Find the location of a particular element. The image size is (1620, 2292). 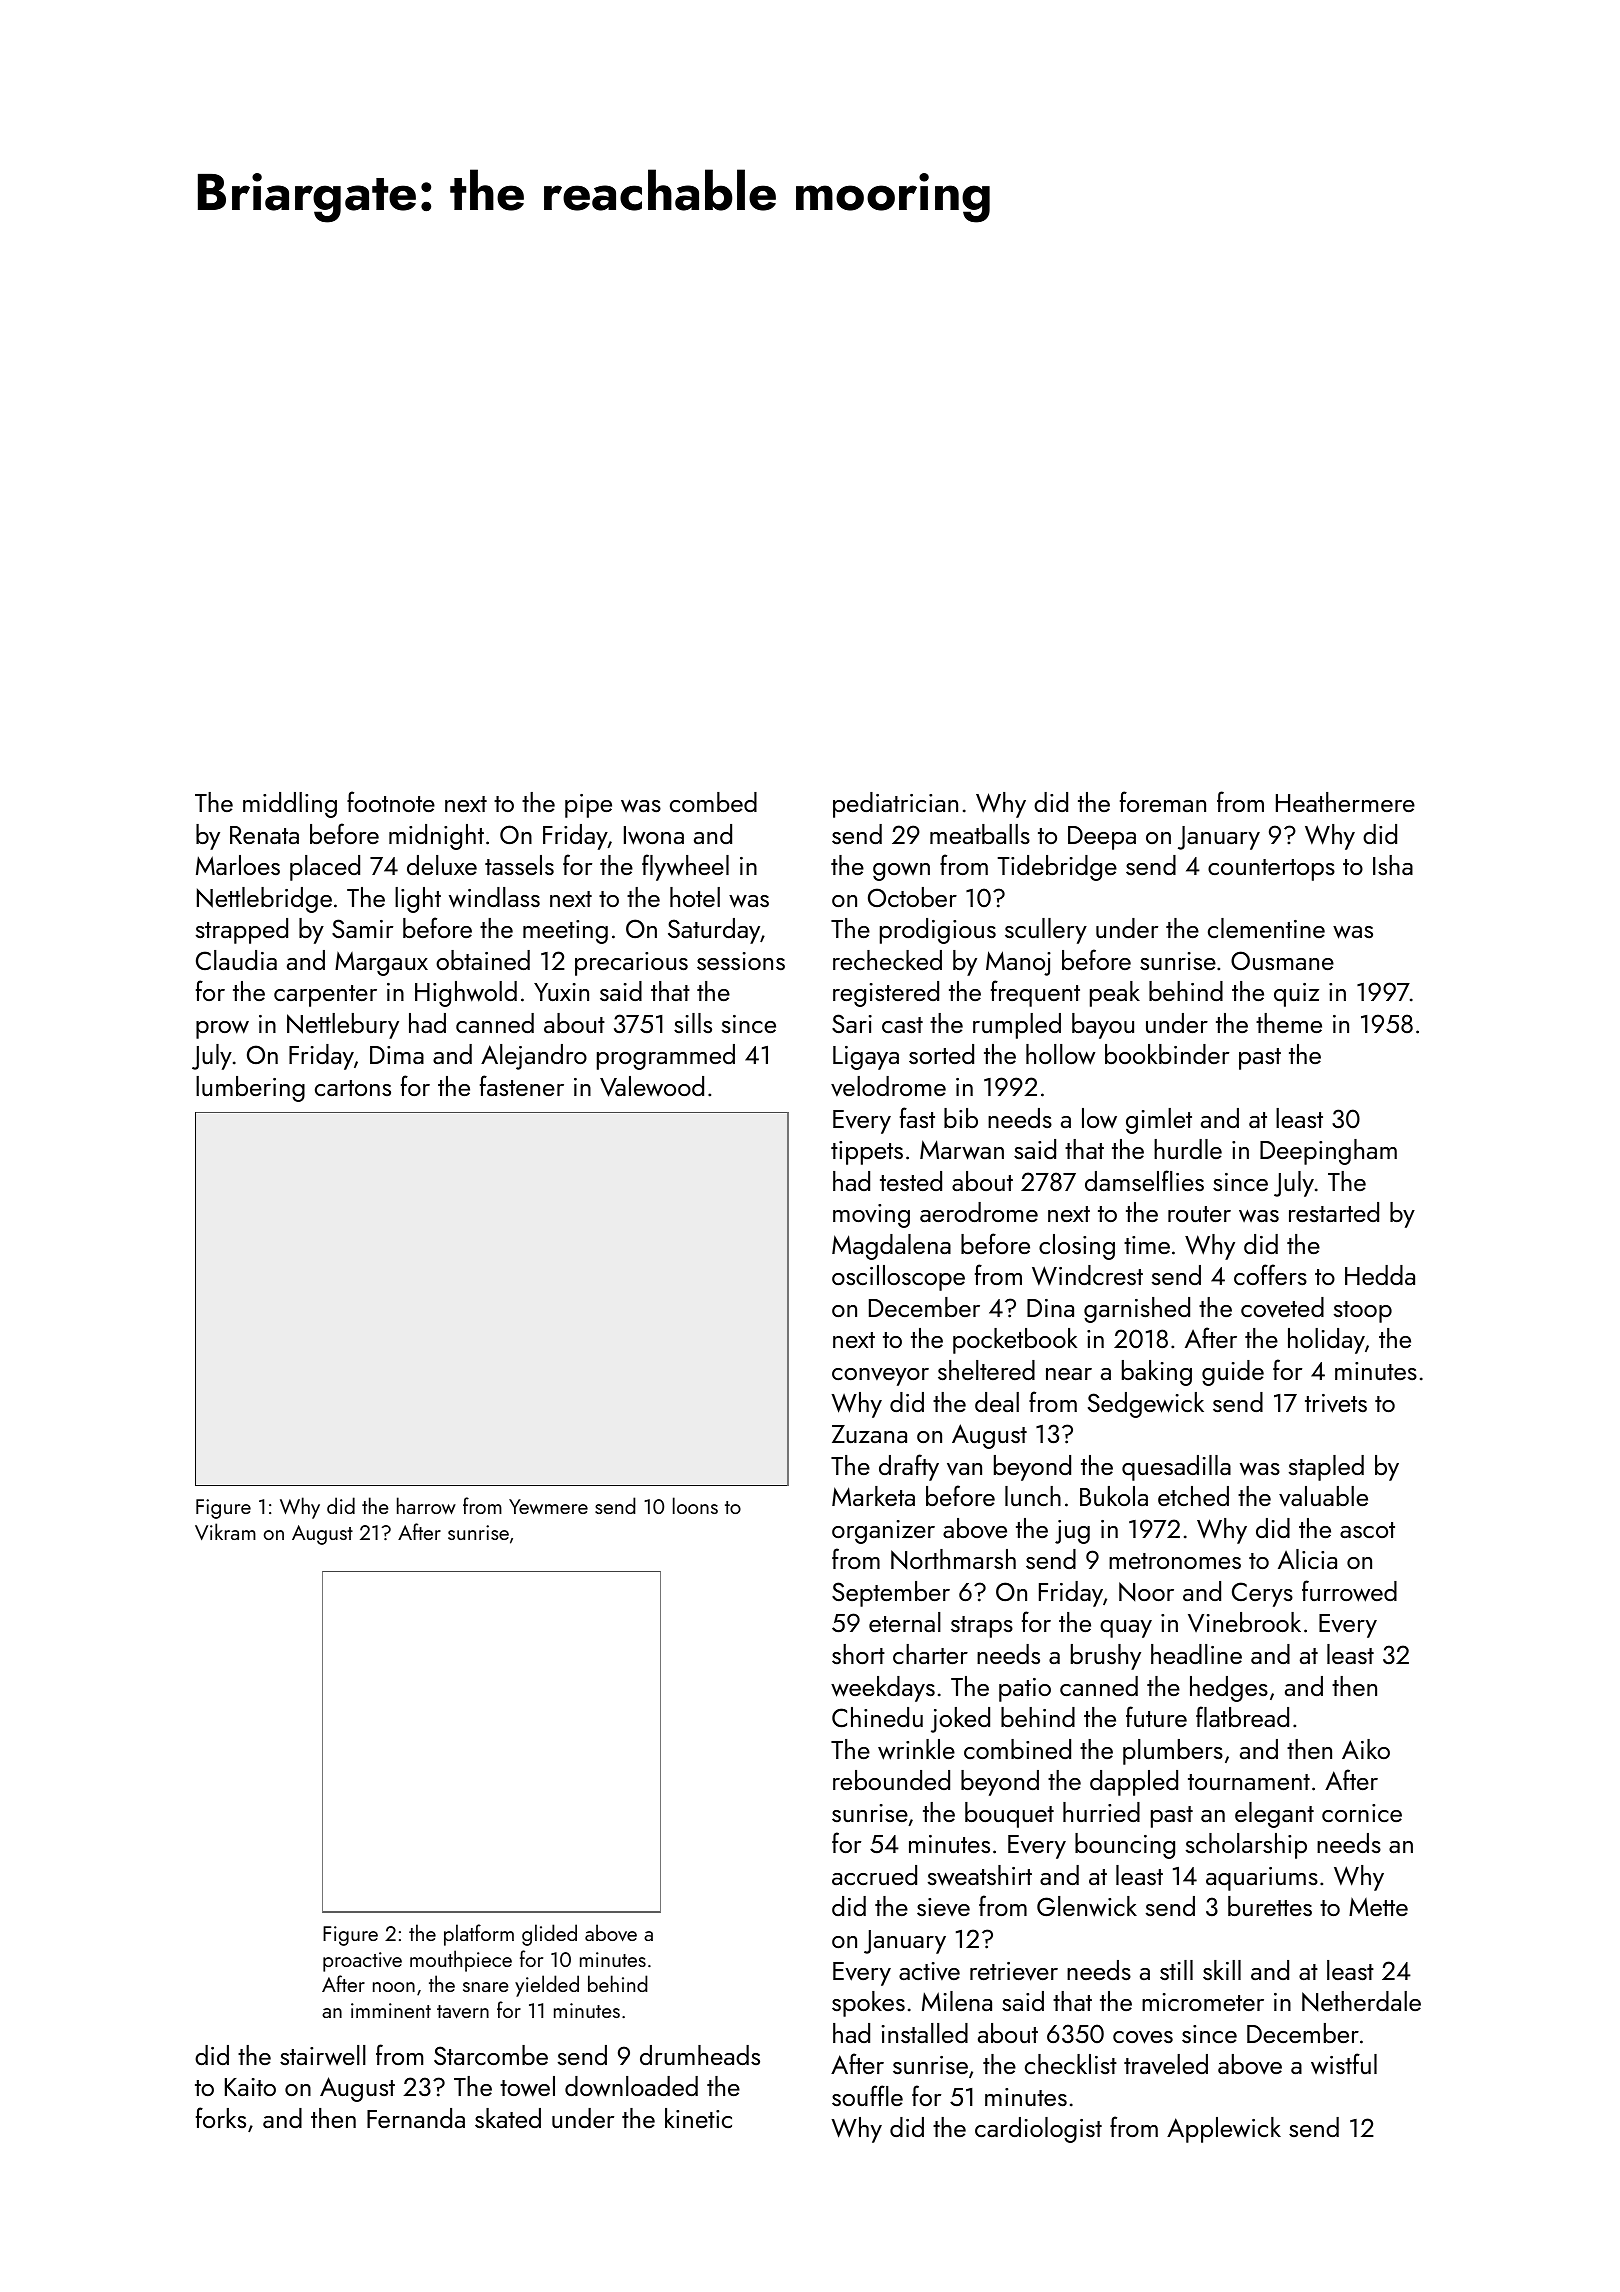

Vikram is located at coordinates (225, 1531).
